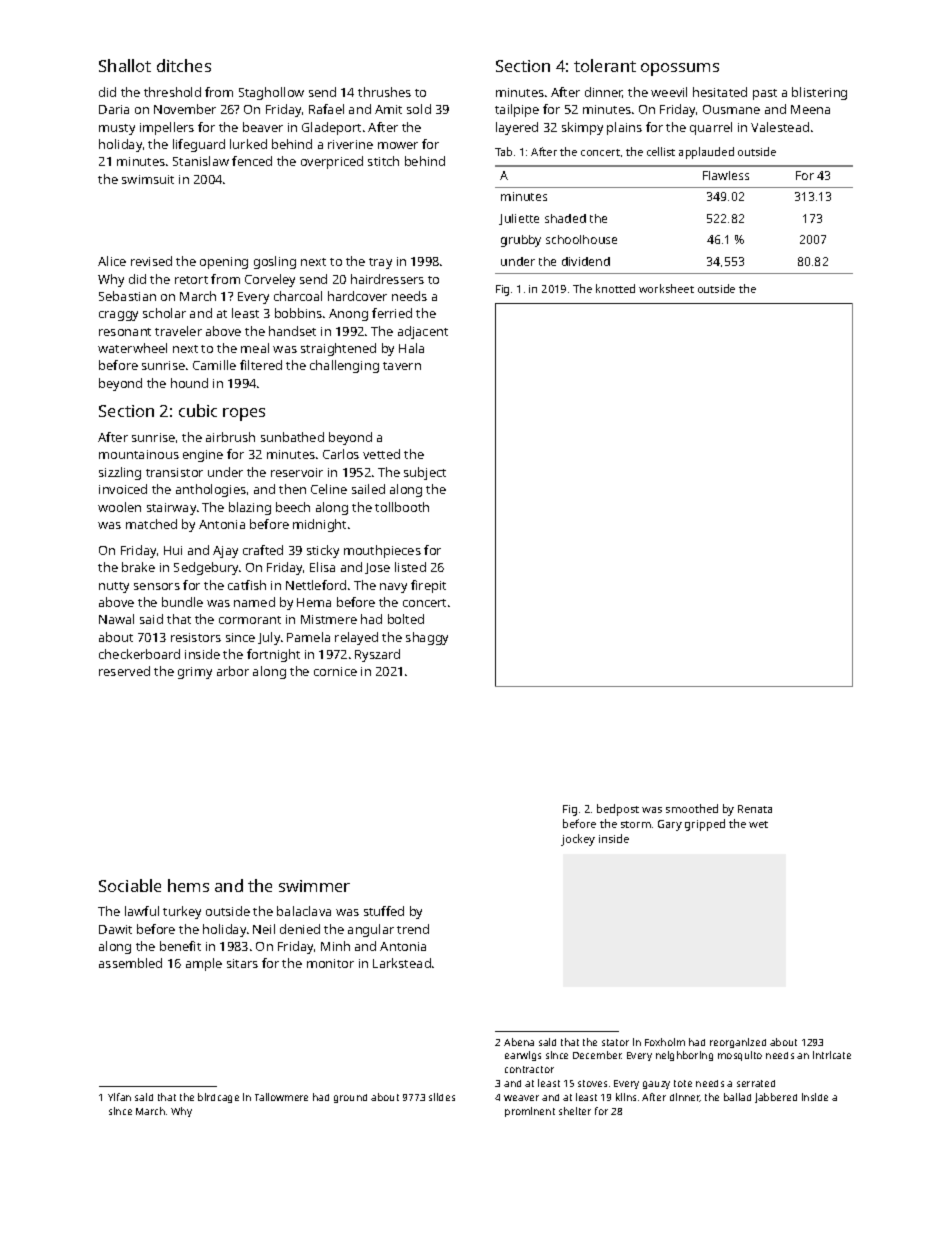 This image has height=1233, width=952. Describe the element at coordinates (692, 808) in the image. I see `smoothed` at that location.
